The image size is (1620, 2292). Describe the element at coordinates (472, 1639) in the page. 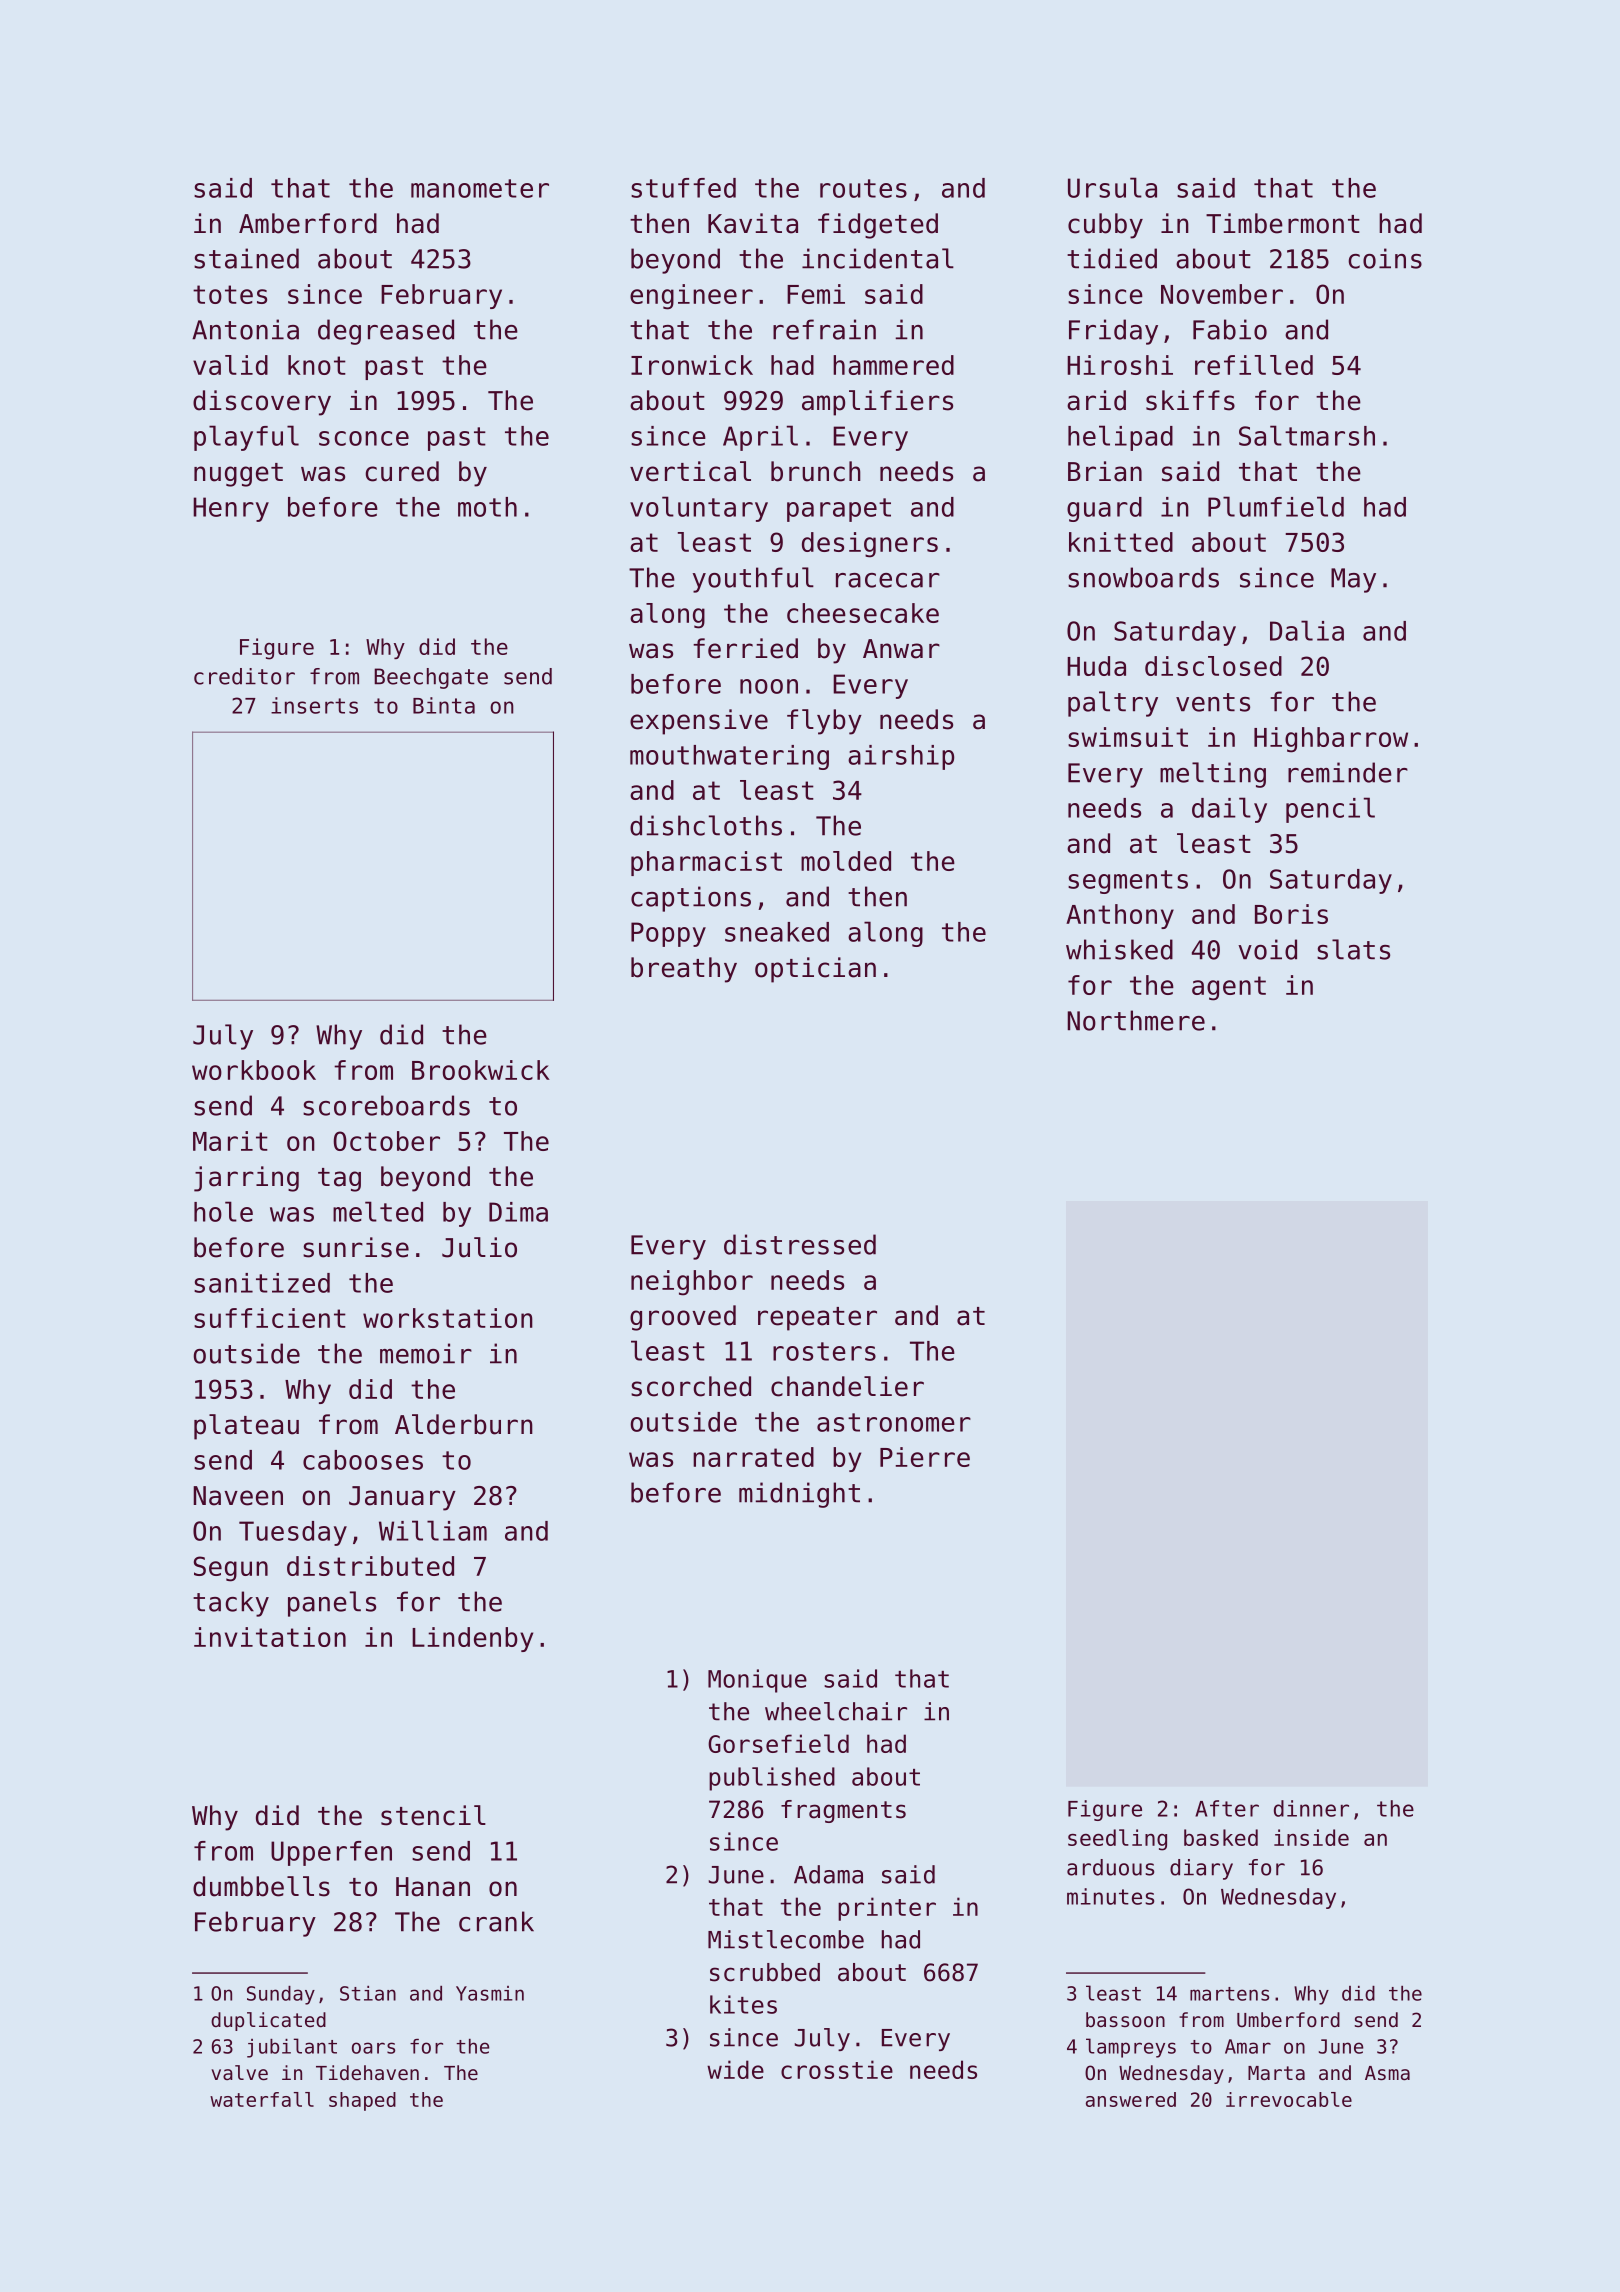

I see `Lindenby` at that location.
